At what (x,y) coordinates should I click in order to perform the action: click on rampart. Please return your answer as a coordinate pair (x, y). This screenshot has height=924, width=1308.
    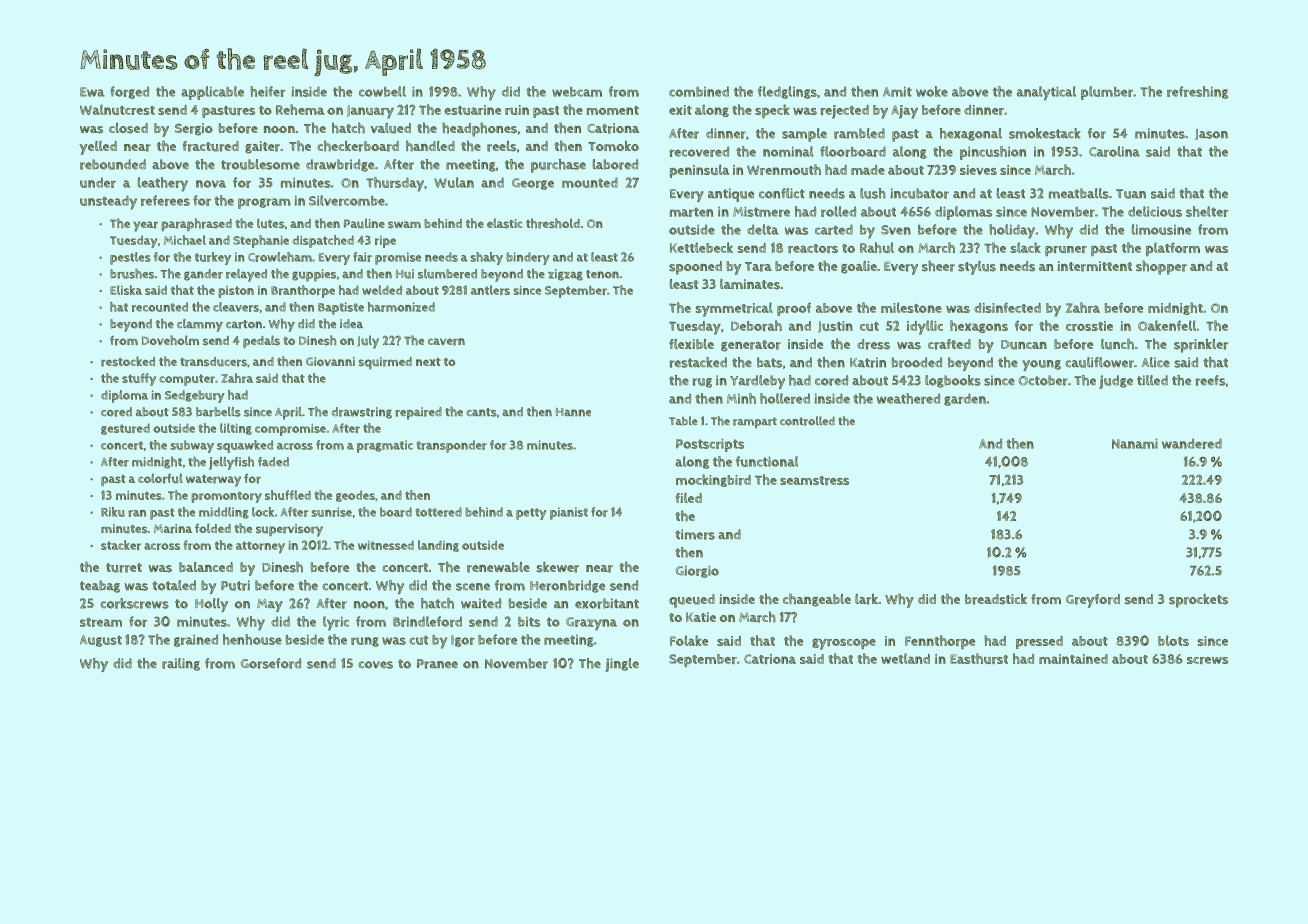
    Looking at the image, I should click on (755, 422).
